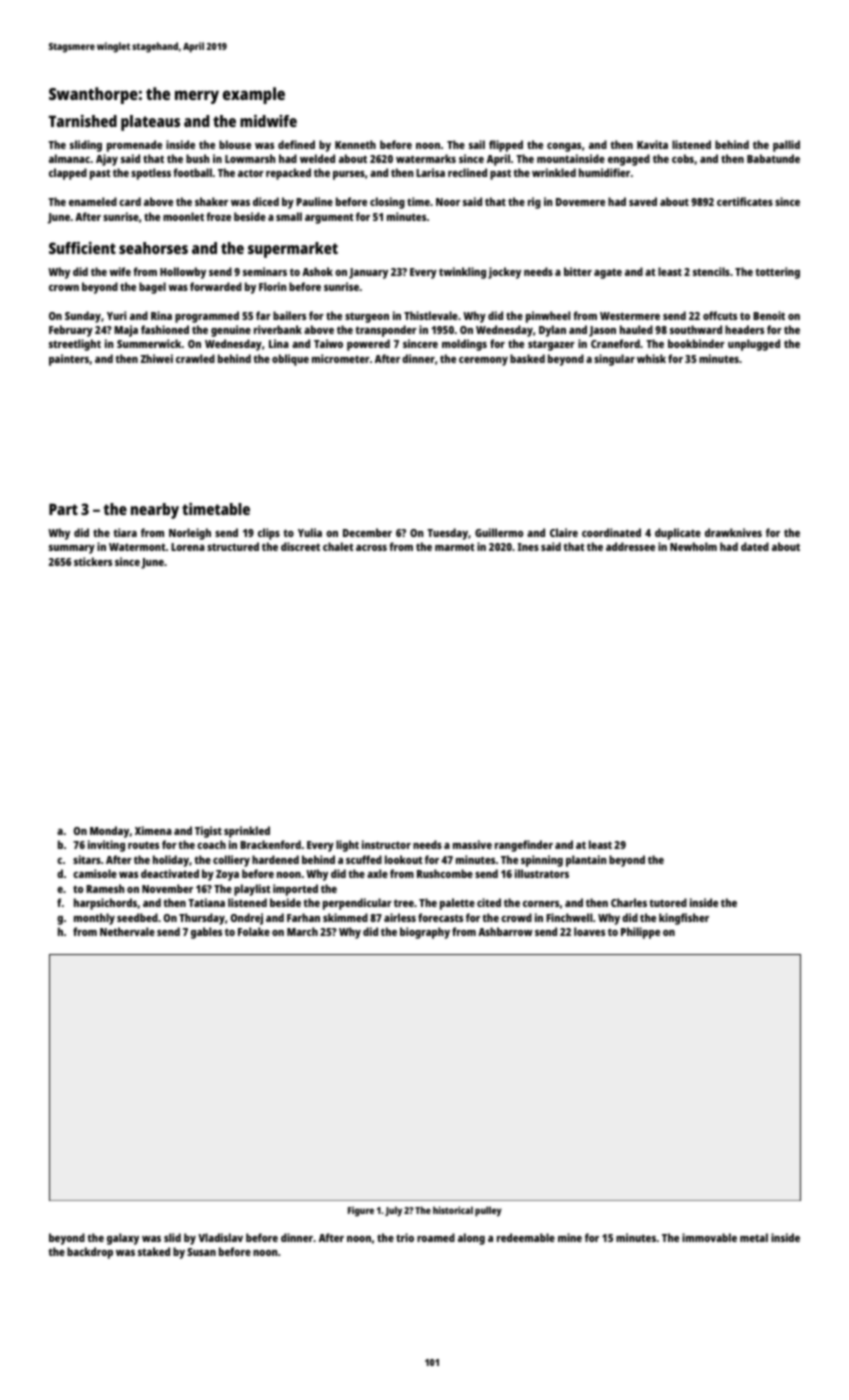 This page has width=849, height=1400. Describe the element at coordinates (720, 315) in the page. I see `offcuts` at that location.
